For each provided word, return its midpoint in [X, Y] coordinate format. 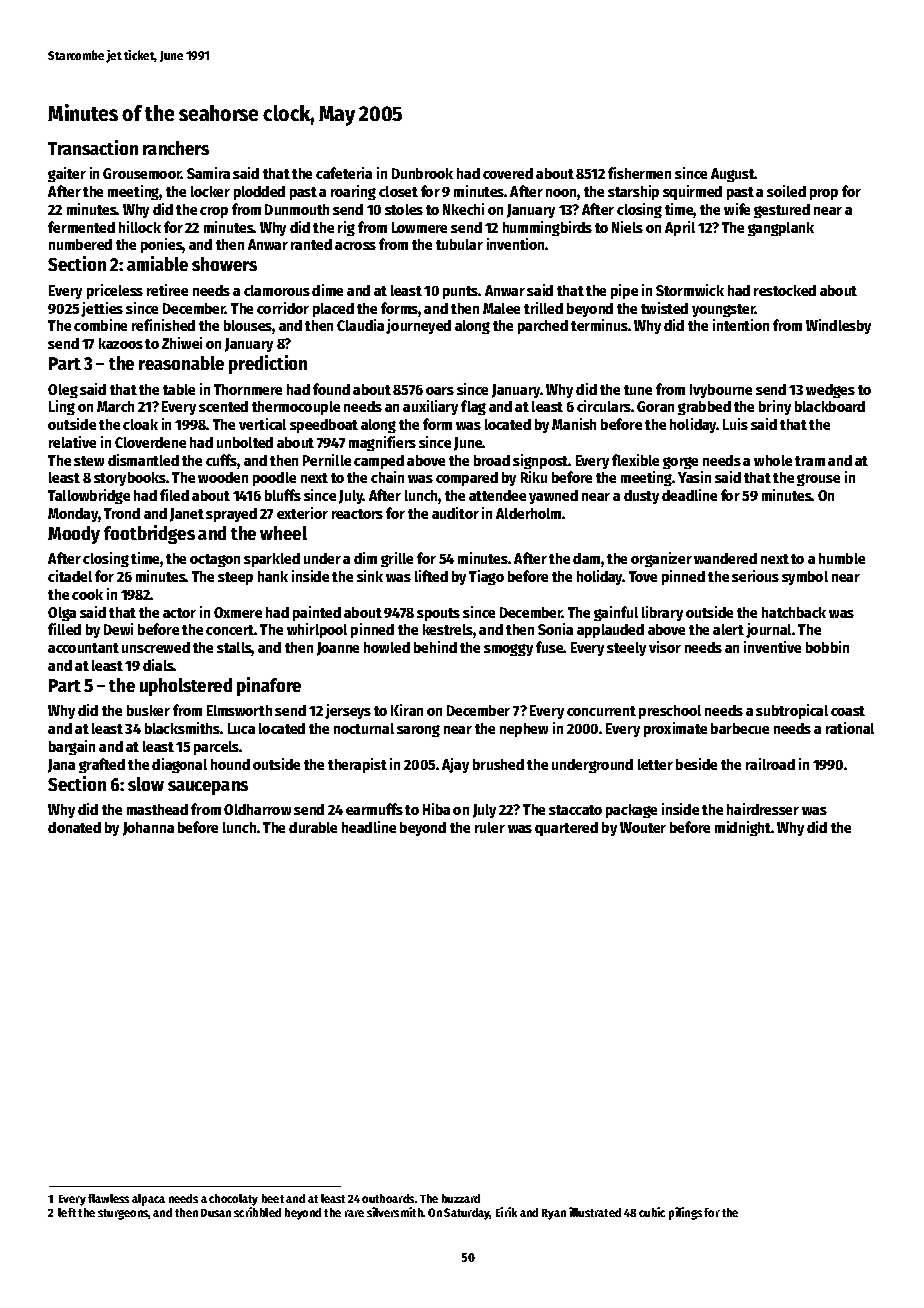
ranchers [176, 148]
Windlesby [838, 326]
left [67, 1212]
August [733, 175]
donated [74, 827]
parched [543, 327]
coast [848, 711]
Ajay [455, 765]
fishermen [639, 173]
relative [72, 442]
